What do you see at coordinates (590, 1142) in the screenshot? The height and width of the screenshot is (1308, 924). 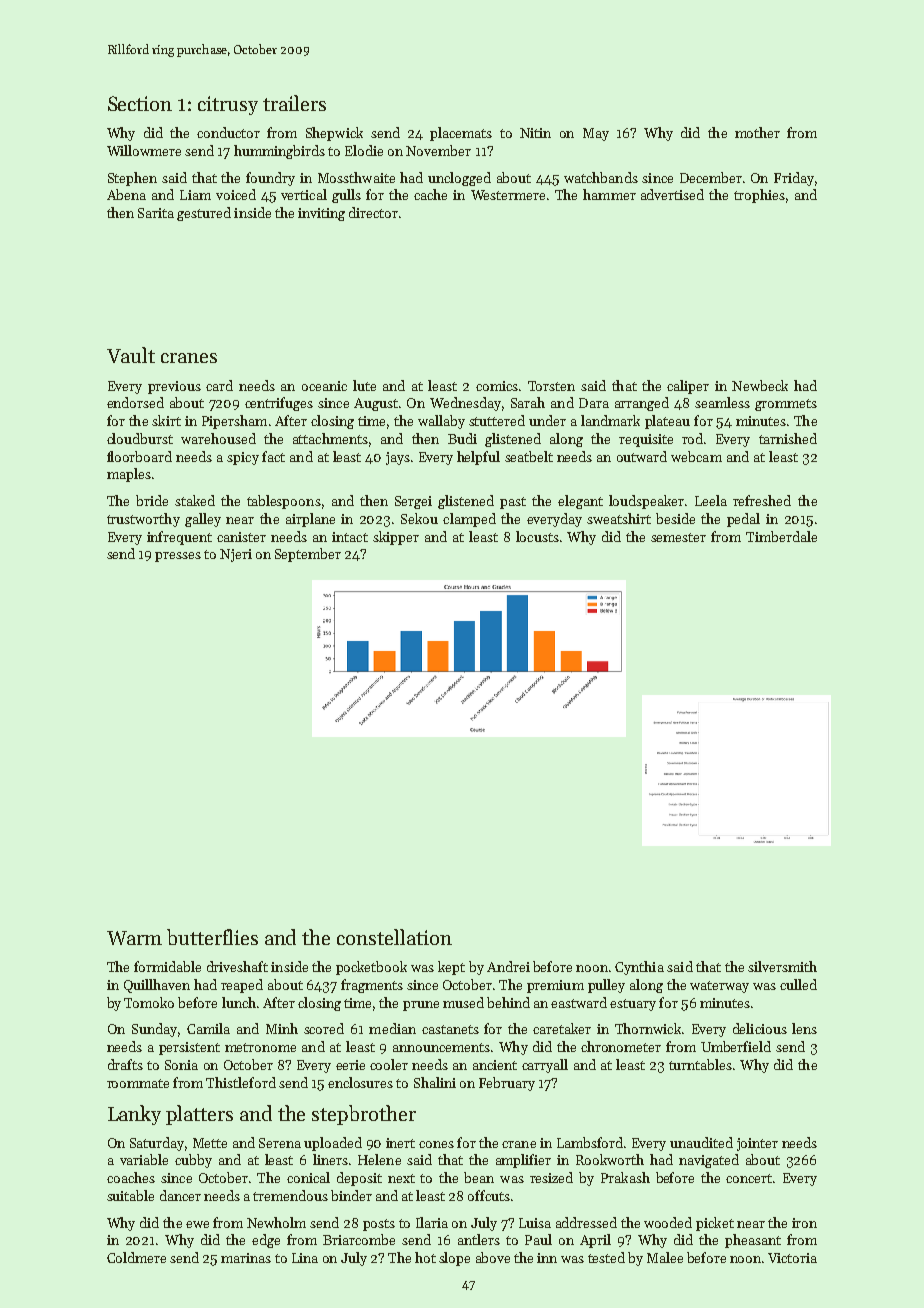 I see `Lambsford` at bounding box center [590, 1142].
